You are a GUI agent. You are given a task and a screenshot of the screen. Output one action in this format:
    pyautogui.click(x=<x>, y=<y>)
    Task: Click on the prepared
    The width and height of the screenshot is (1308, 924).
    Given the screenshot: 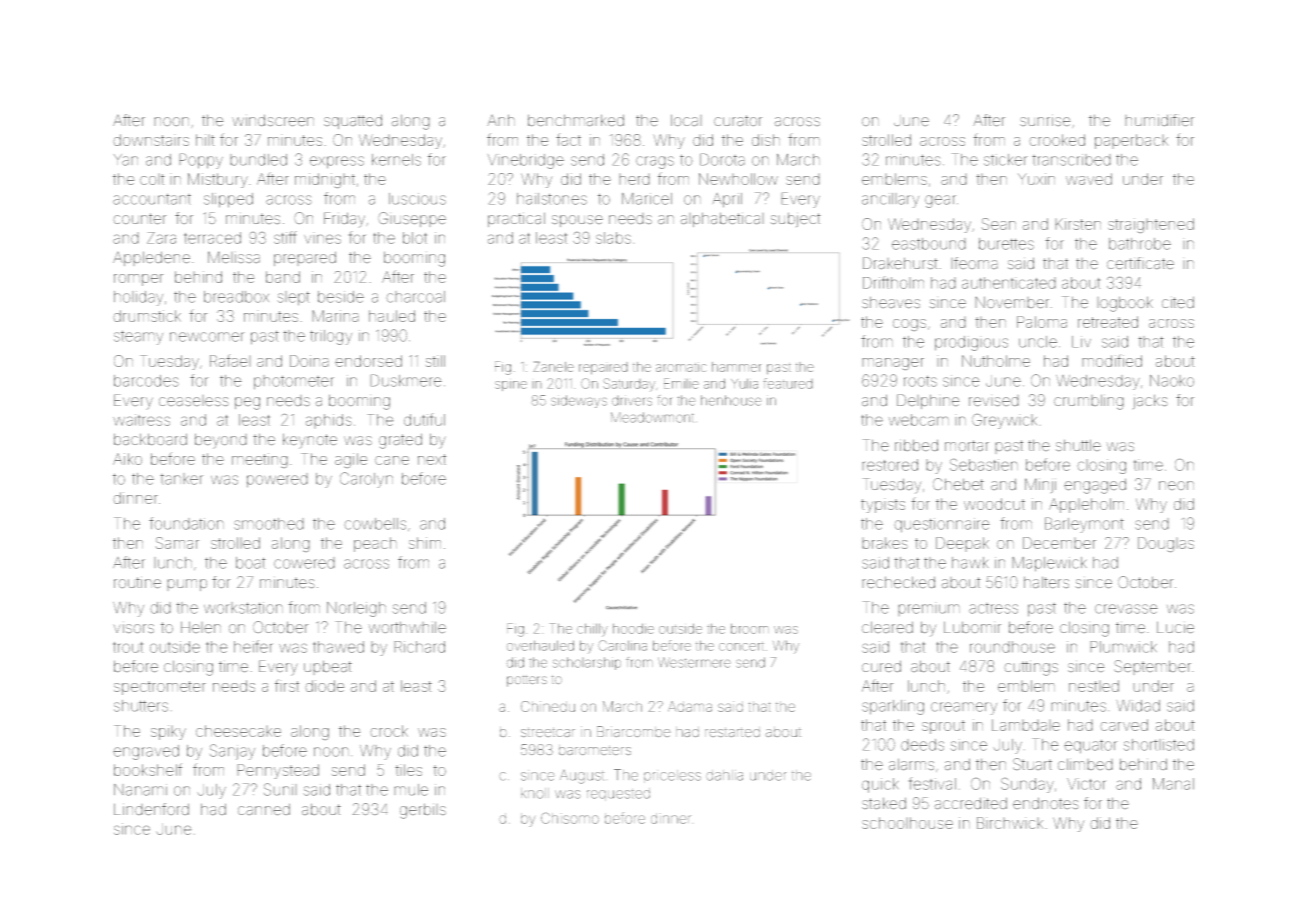 What is the action you would take?
    pyautogui.click(x=305, y=258)
